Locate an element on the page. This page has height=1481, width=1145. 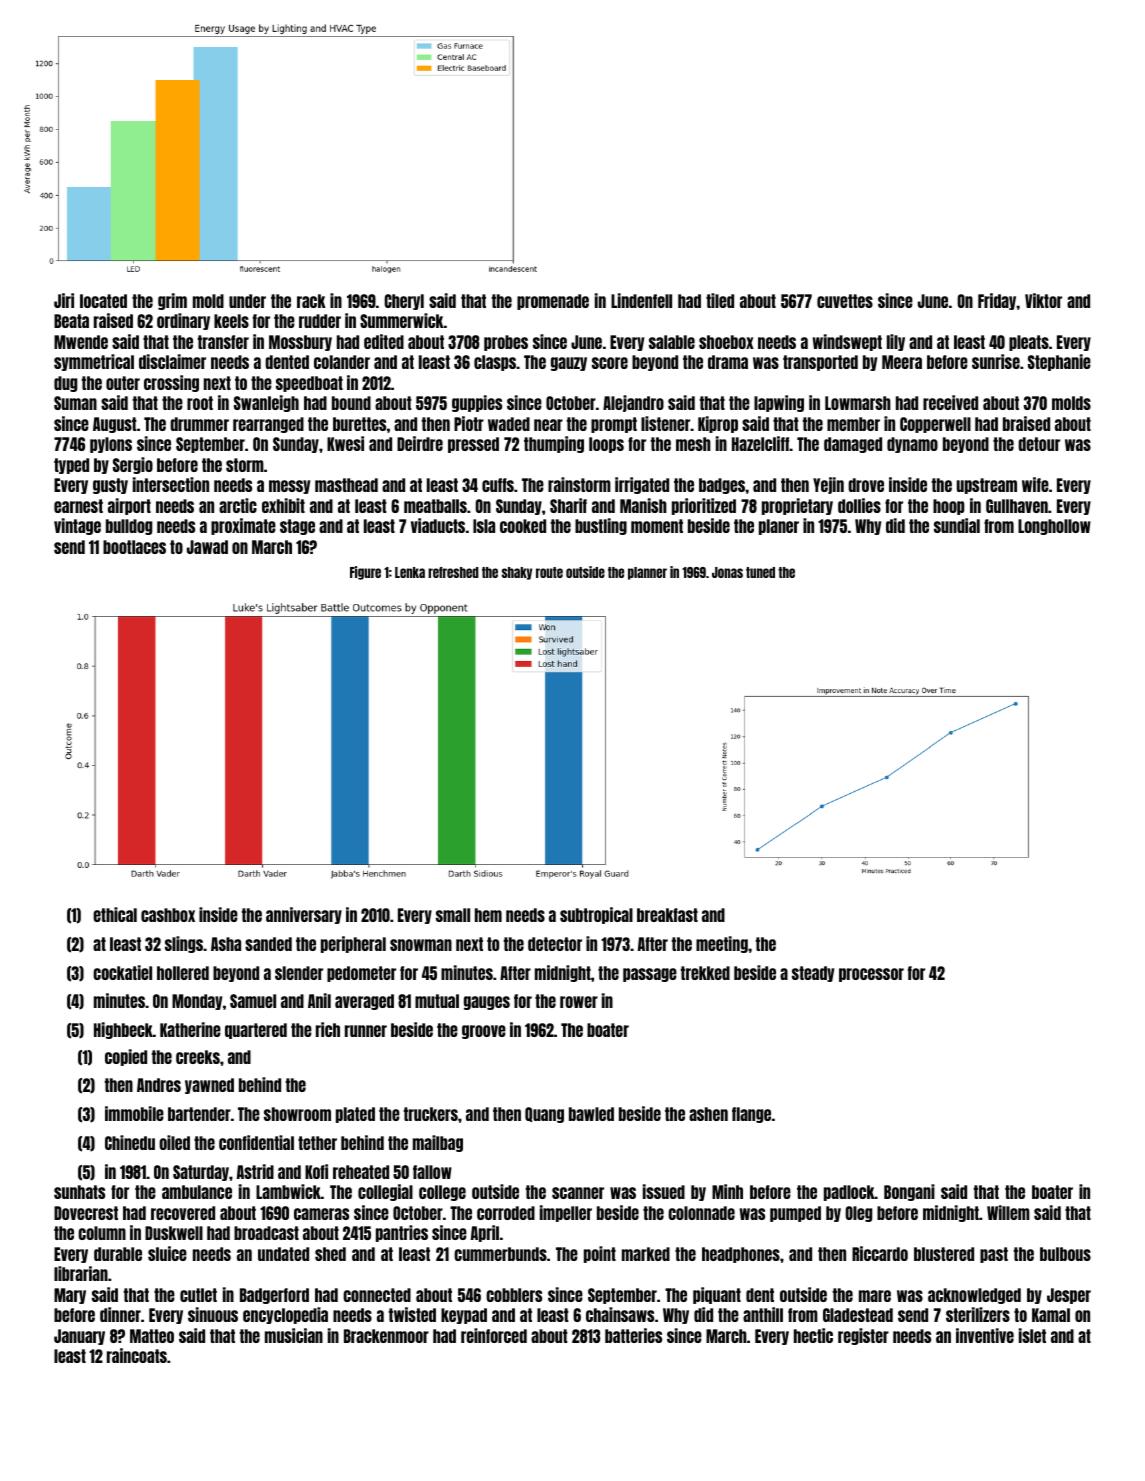
clasps is located at coordinates (495, 363).
